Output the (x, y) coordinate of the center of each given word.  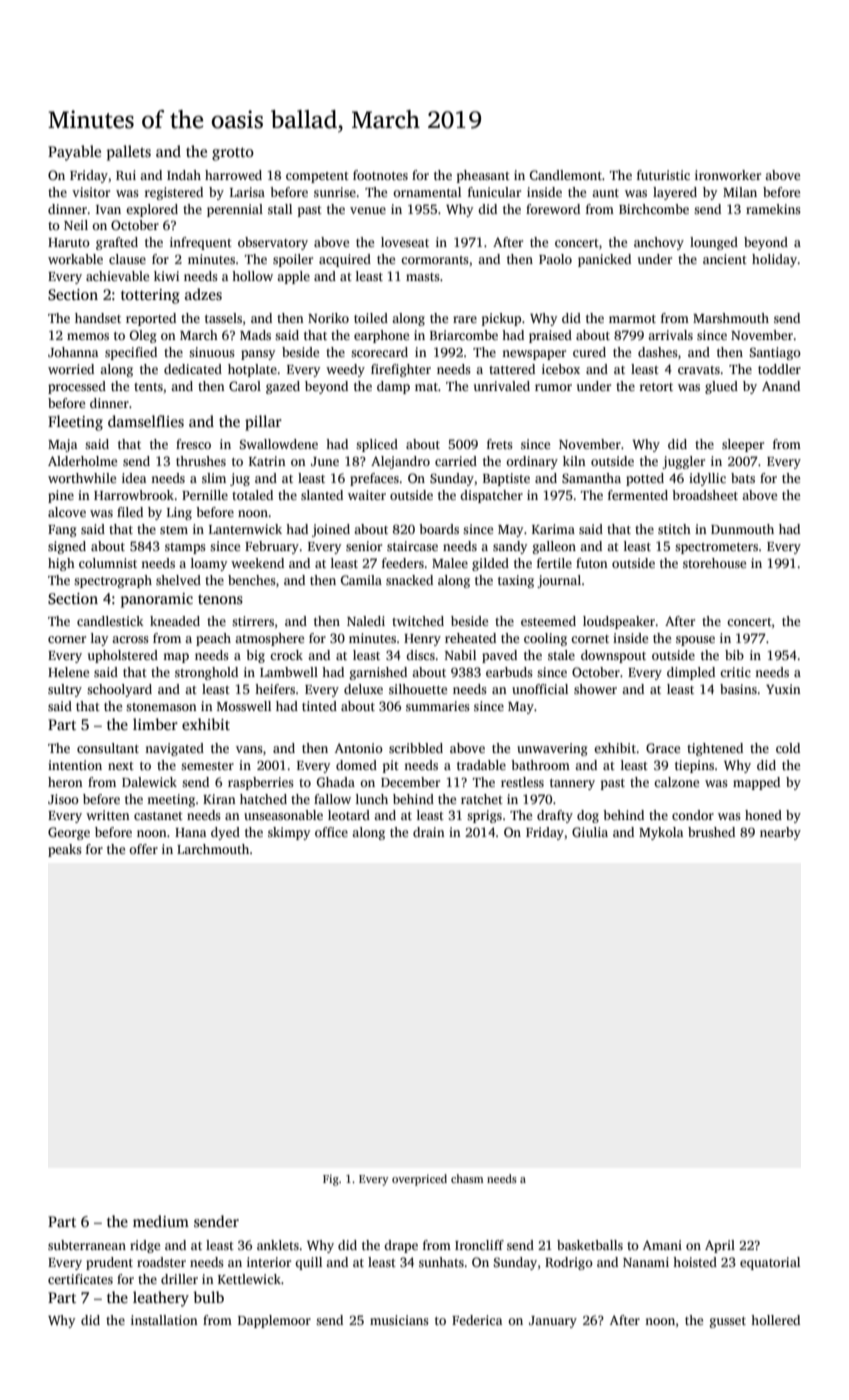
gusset (728, 1322)
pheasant (483, 176)
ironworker (728, 175)
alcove (67, 512)
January (553, 1322)
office (331, 832)
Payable (74, 153)
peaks (65, 850)
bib (734, 655)
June (325, 461)
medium (161, 1221)
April (720, 1246)
